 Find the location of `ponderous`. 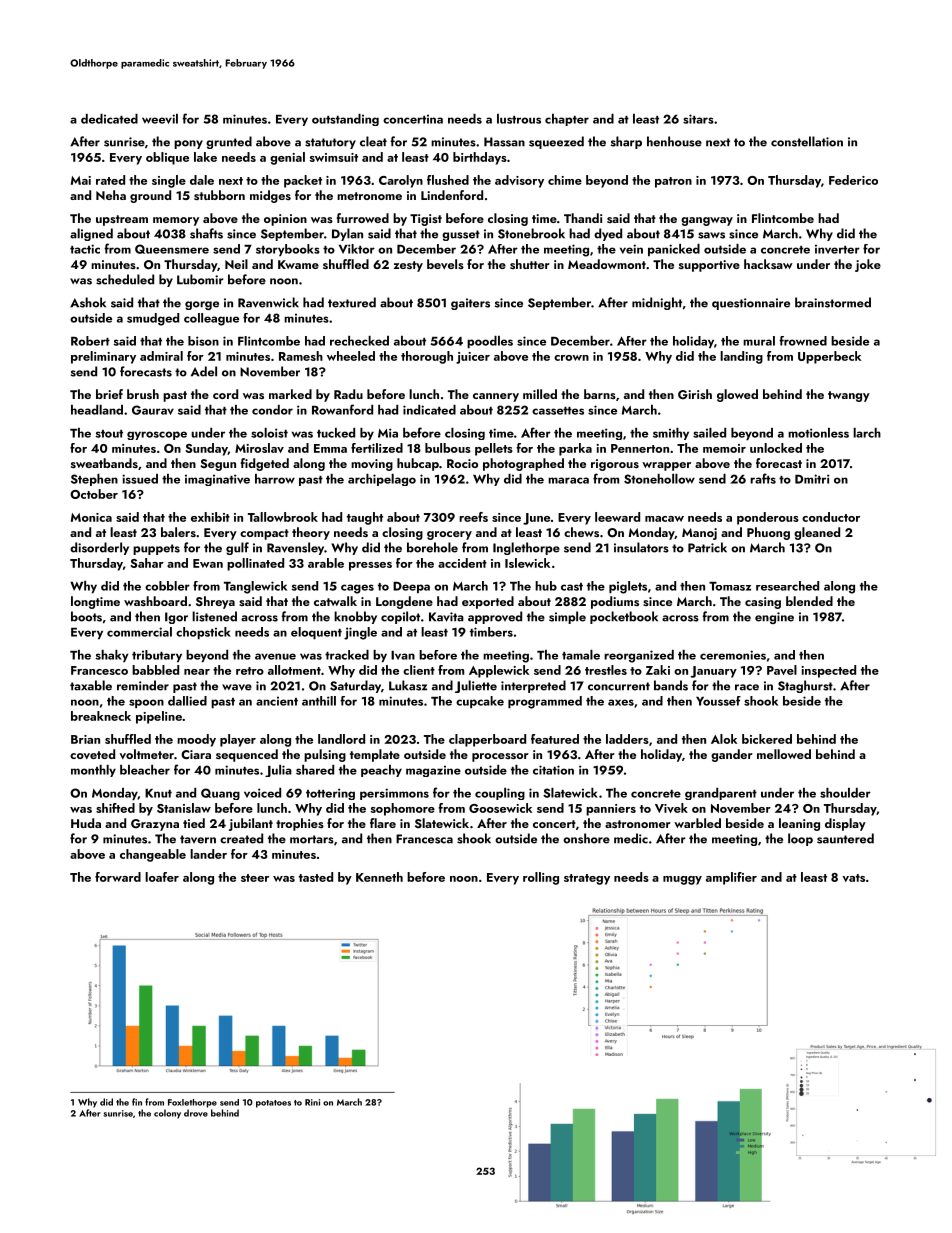

ponderous is located at coordinates (768, 518).
